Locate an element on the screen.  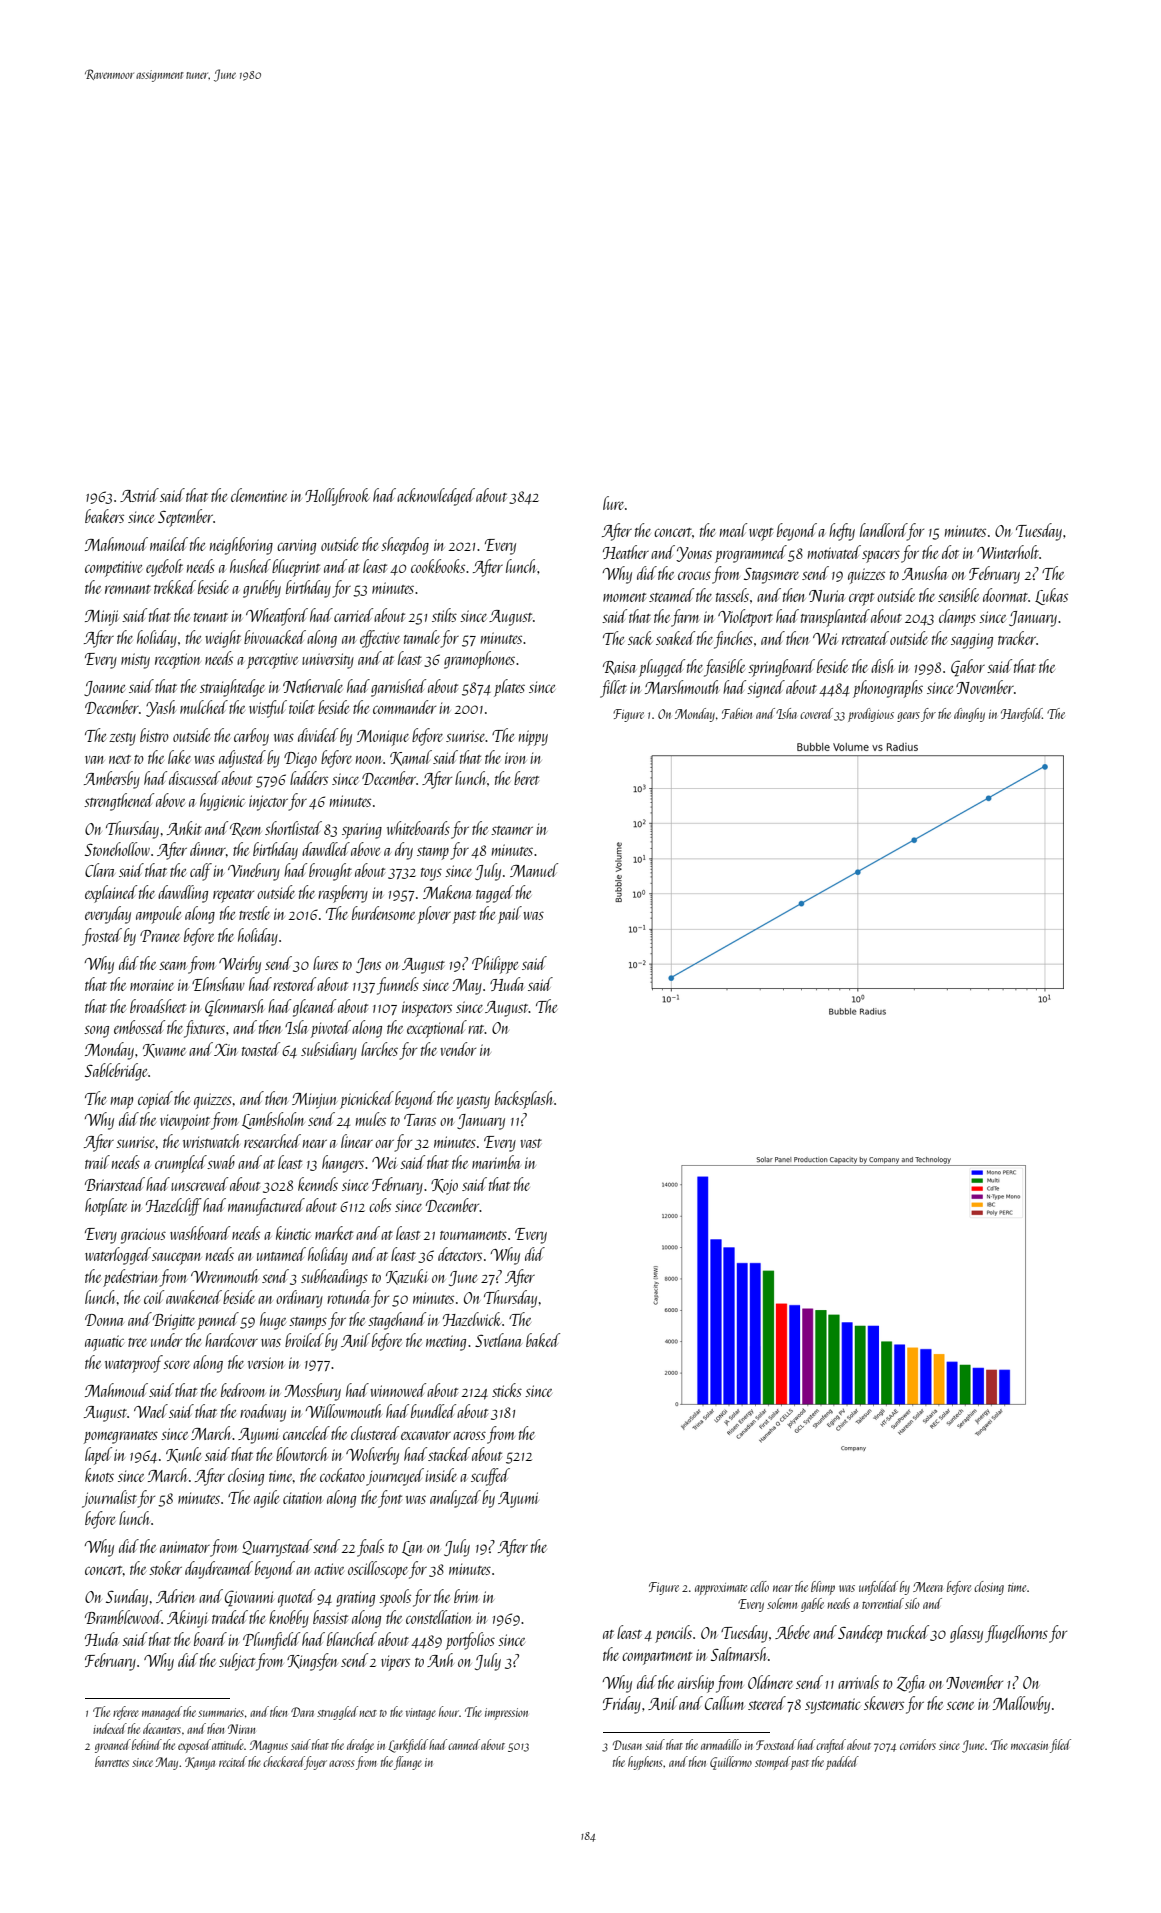
stoker is located at coordinates (165, 1568).
